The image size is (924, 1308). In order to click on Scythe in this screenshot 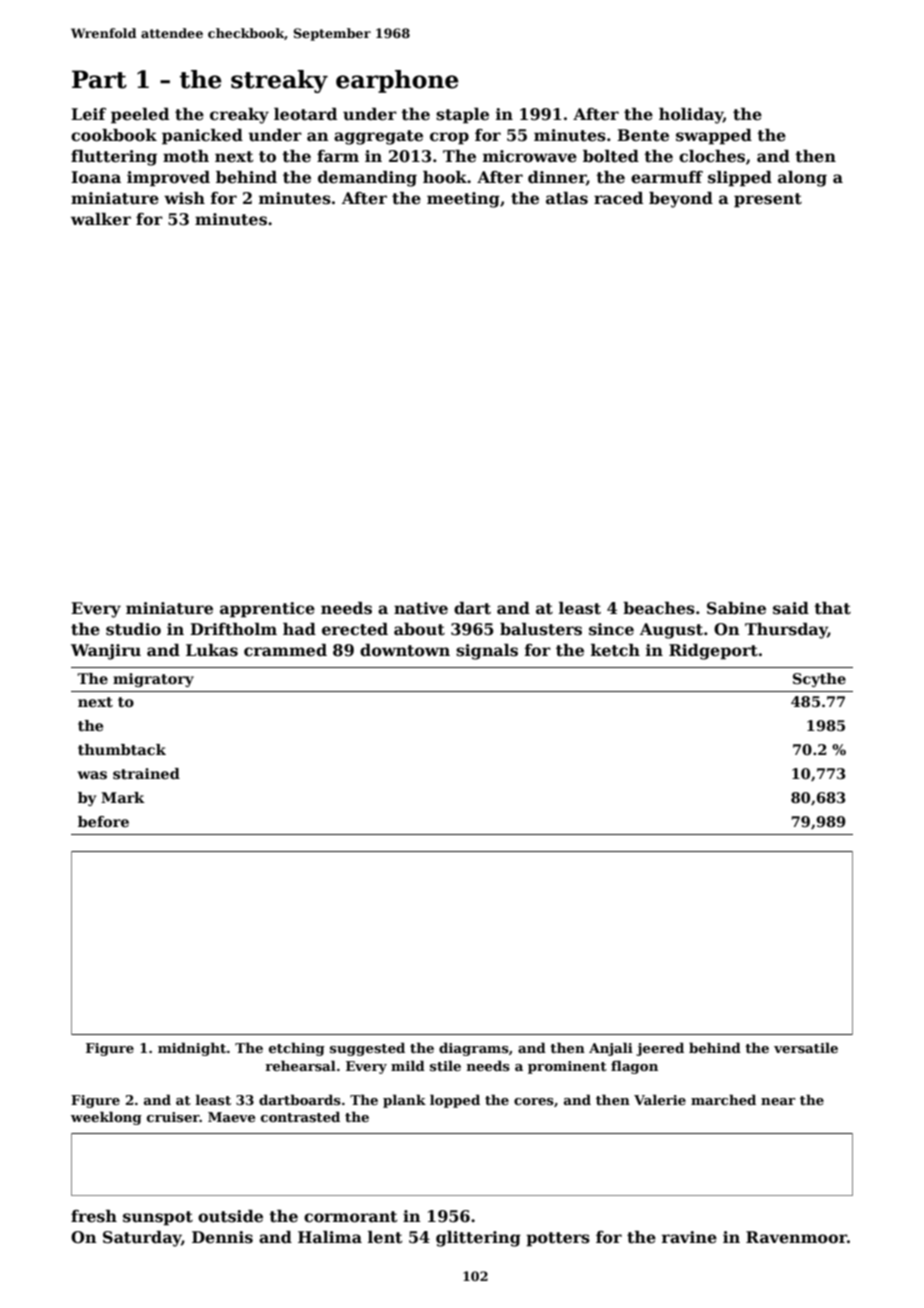, I will do `click(819, 680)`.
